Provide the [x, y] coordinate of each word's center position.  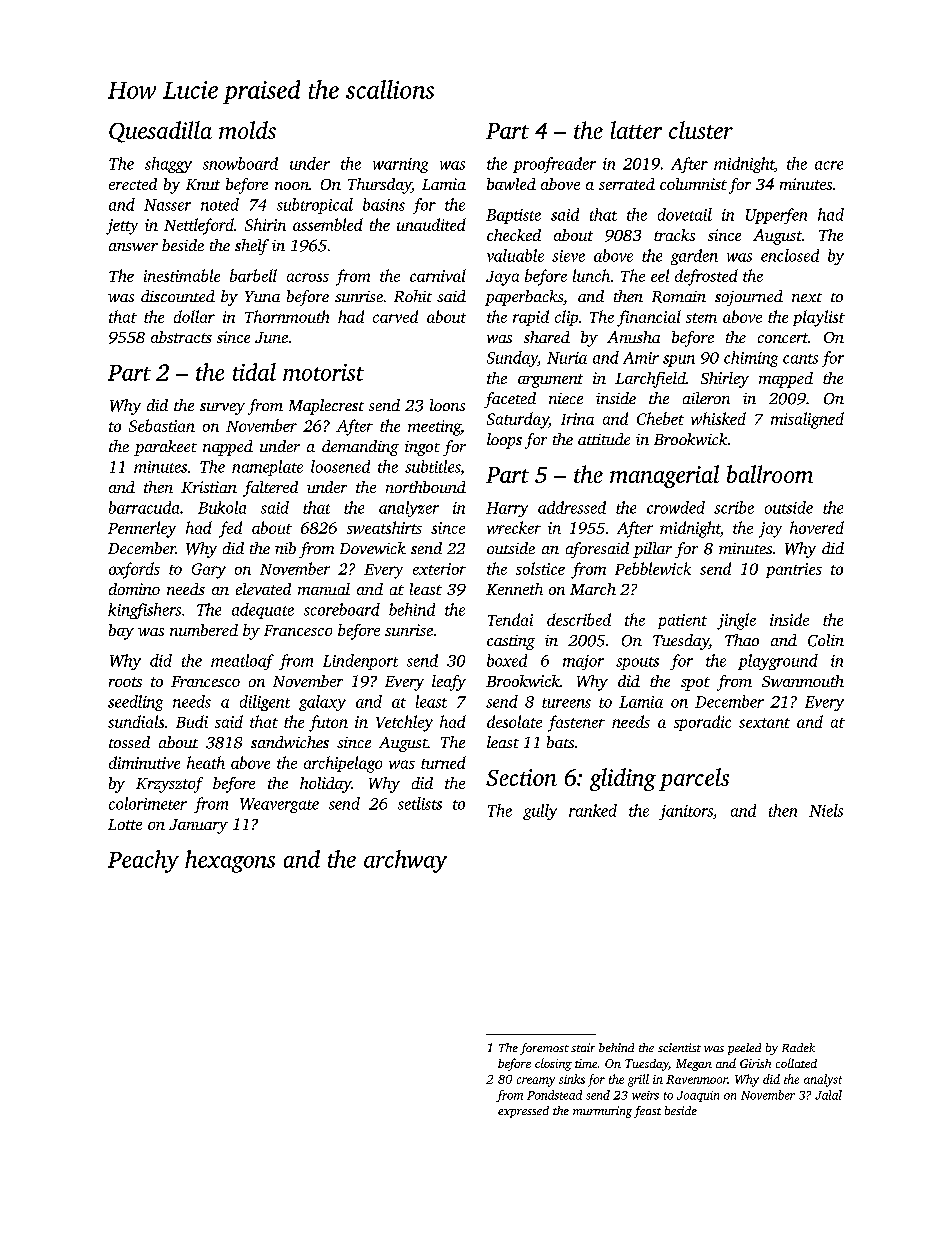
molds [247, 130]
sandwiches [290, 742]
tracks [674, 235]
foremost [544, 1049]
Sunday [512, 359]
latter [636, 130]
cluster [701, 130]
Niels [826, 810]
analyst [823, 1080]
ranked [593, 810]
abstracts [181, 337]
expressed [523, 1112]
